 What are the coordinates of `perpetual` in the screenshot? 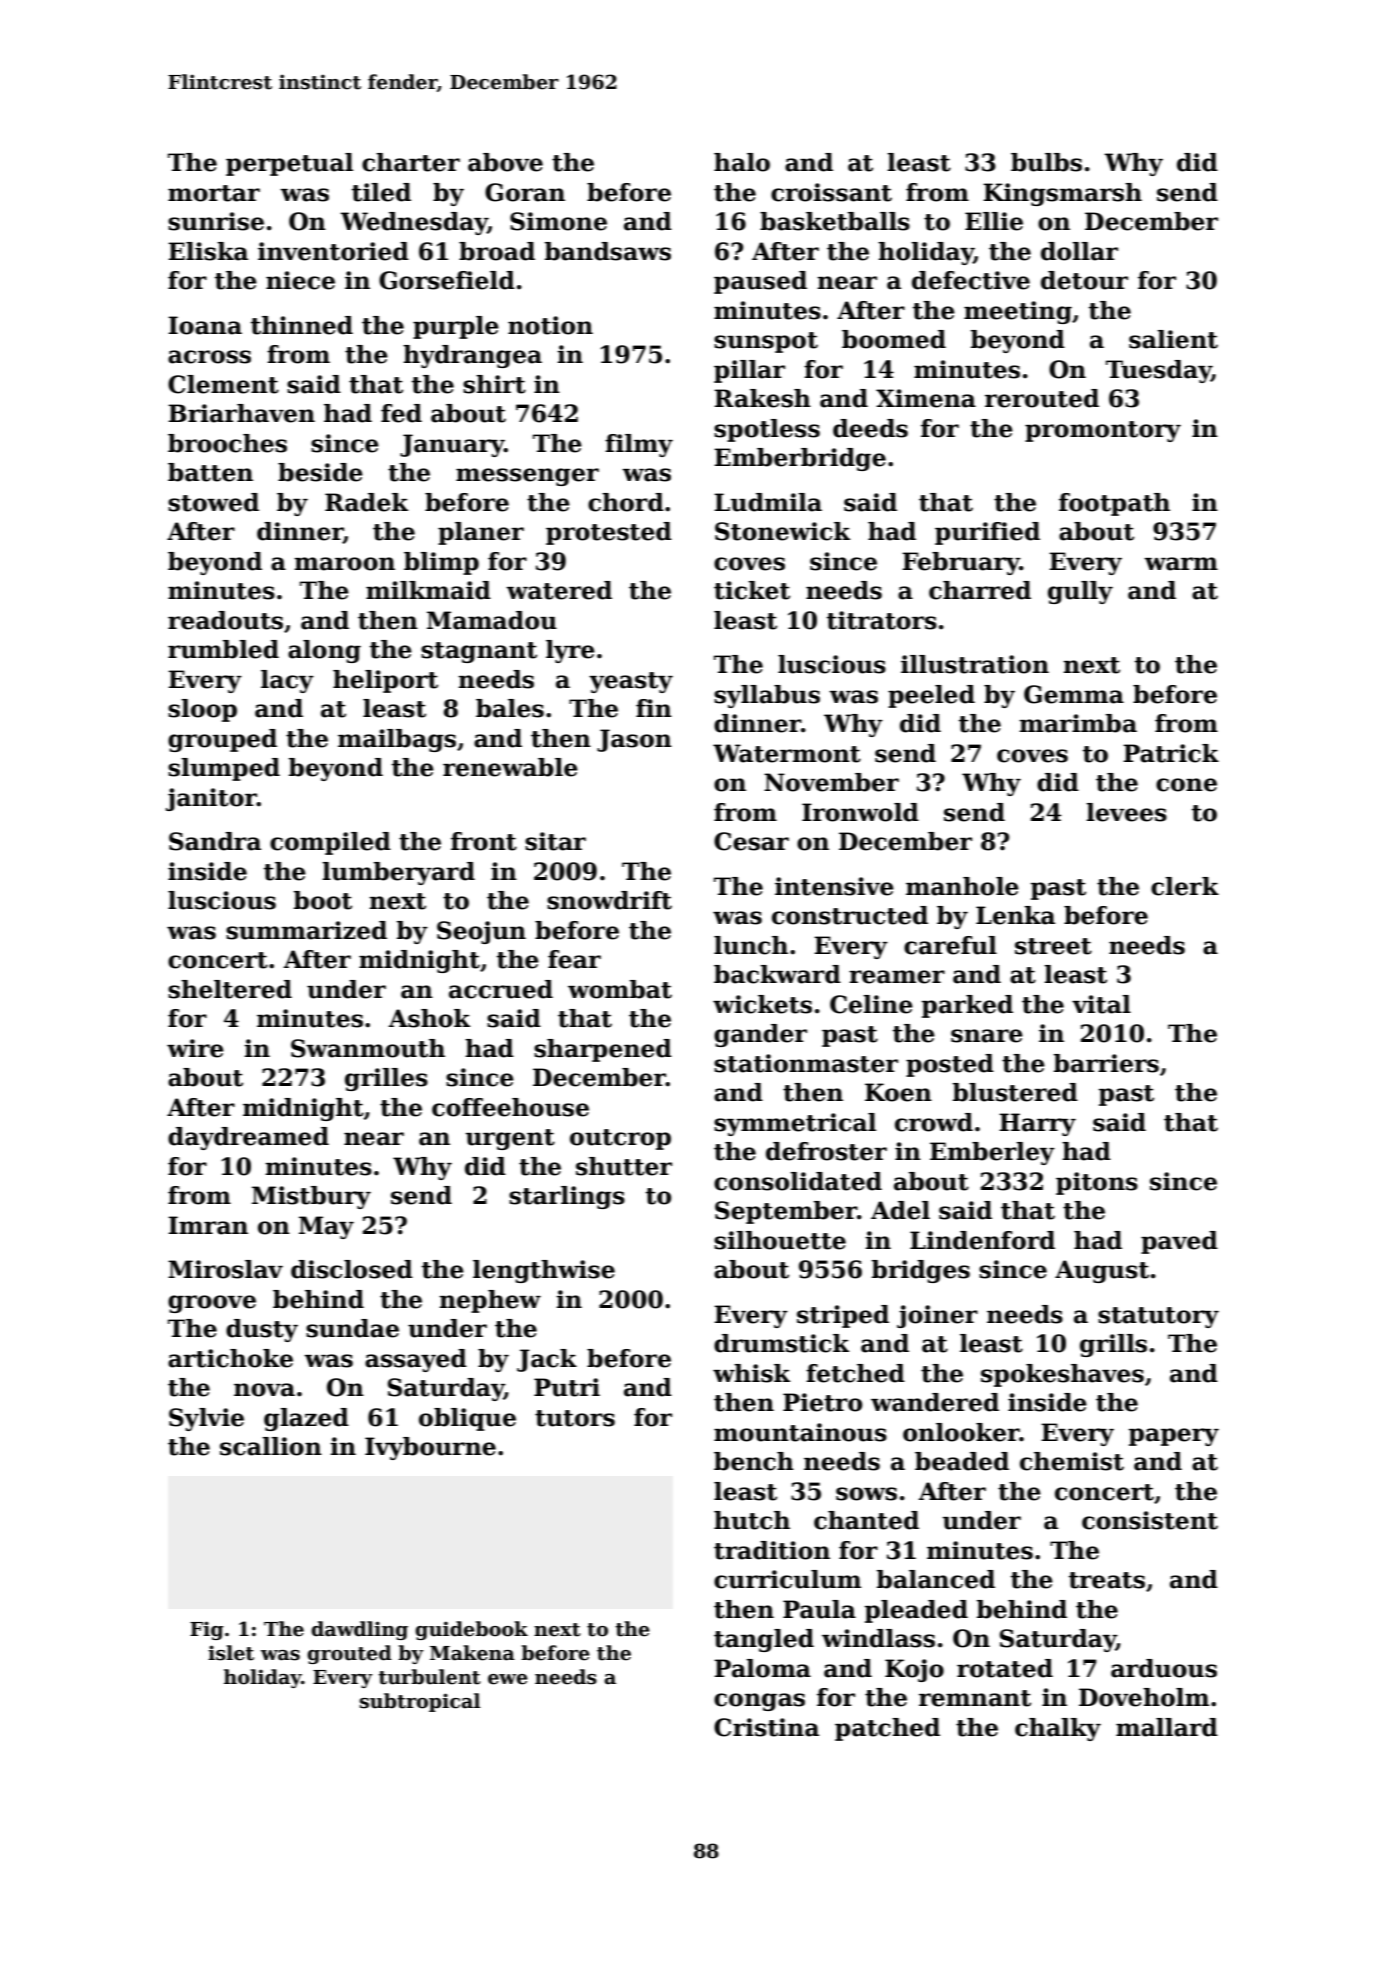 It's located at (289, 164).
